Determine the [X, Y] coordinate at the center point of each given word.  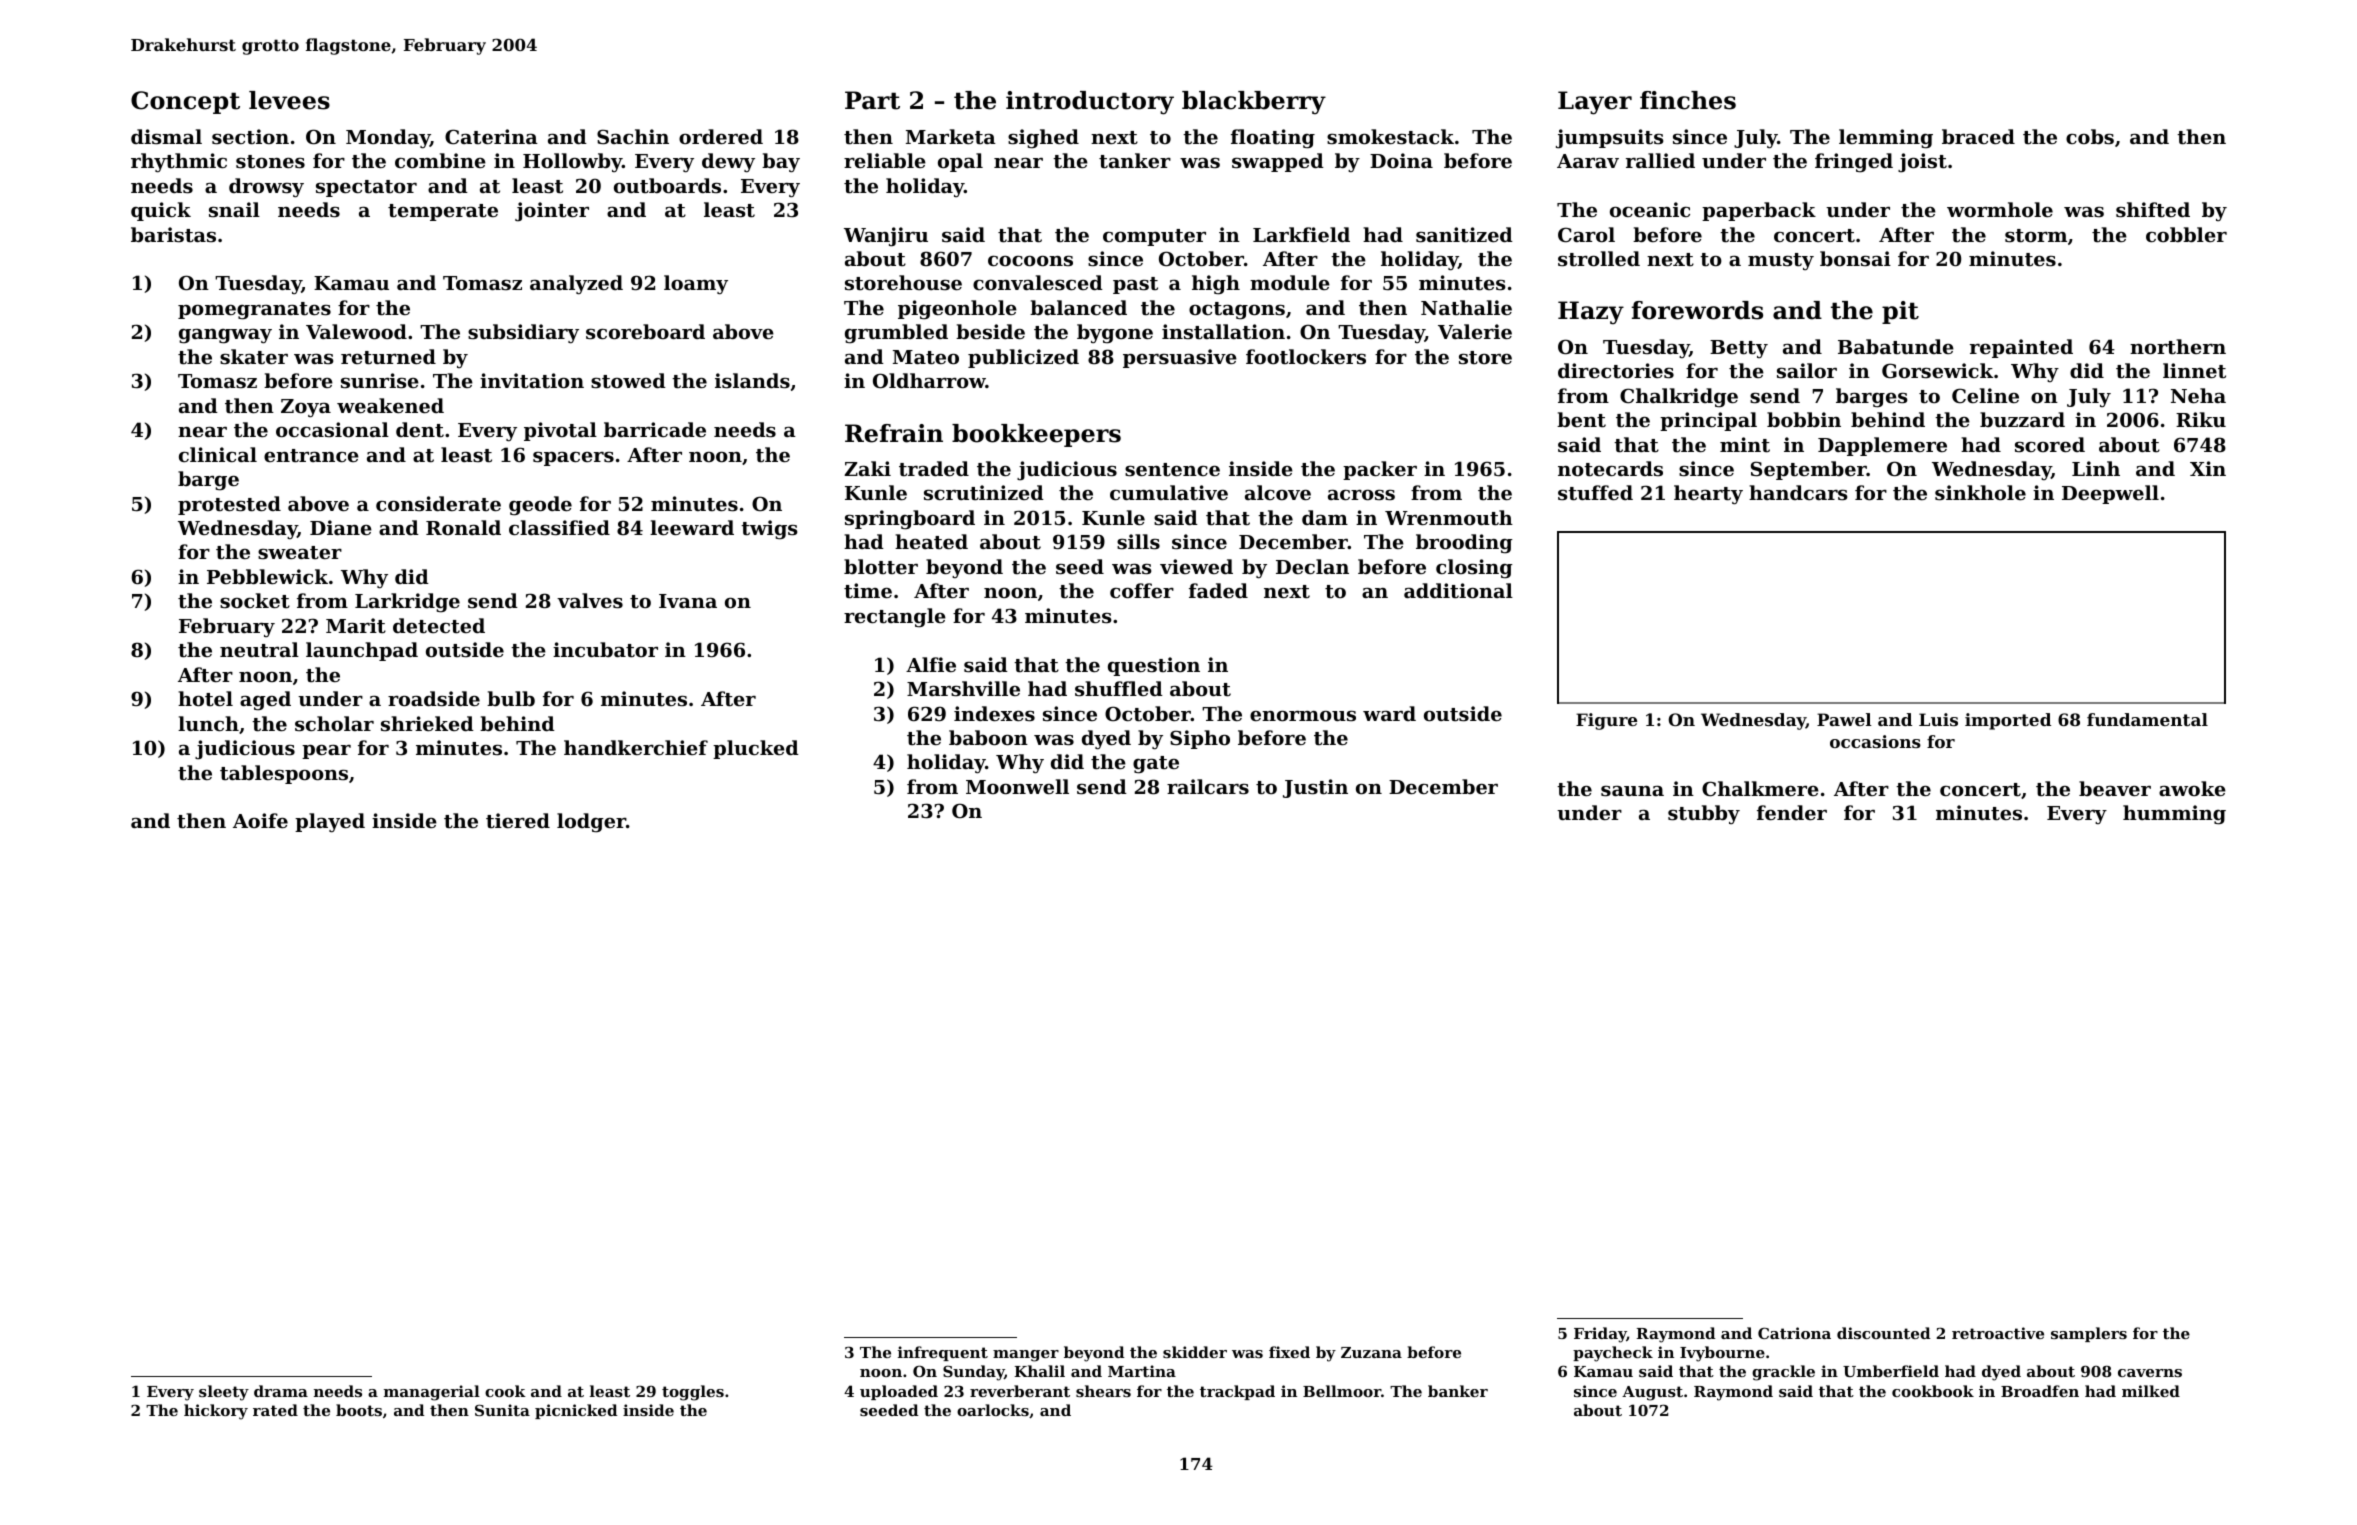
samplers [2089, 1334]
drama [281, 1391]
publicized [1023, 358]
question [1154, 666]
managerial [432, 1393]
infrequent [943, 1353]
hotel [205, 699]
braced [1978, 136]
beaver [2115, 788]
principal [1708, 421]
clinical [218, 454]
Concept [185, 102]
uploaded [899, 1392]
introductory [1090, 103]
